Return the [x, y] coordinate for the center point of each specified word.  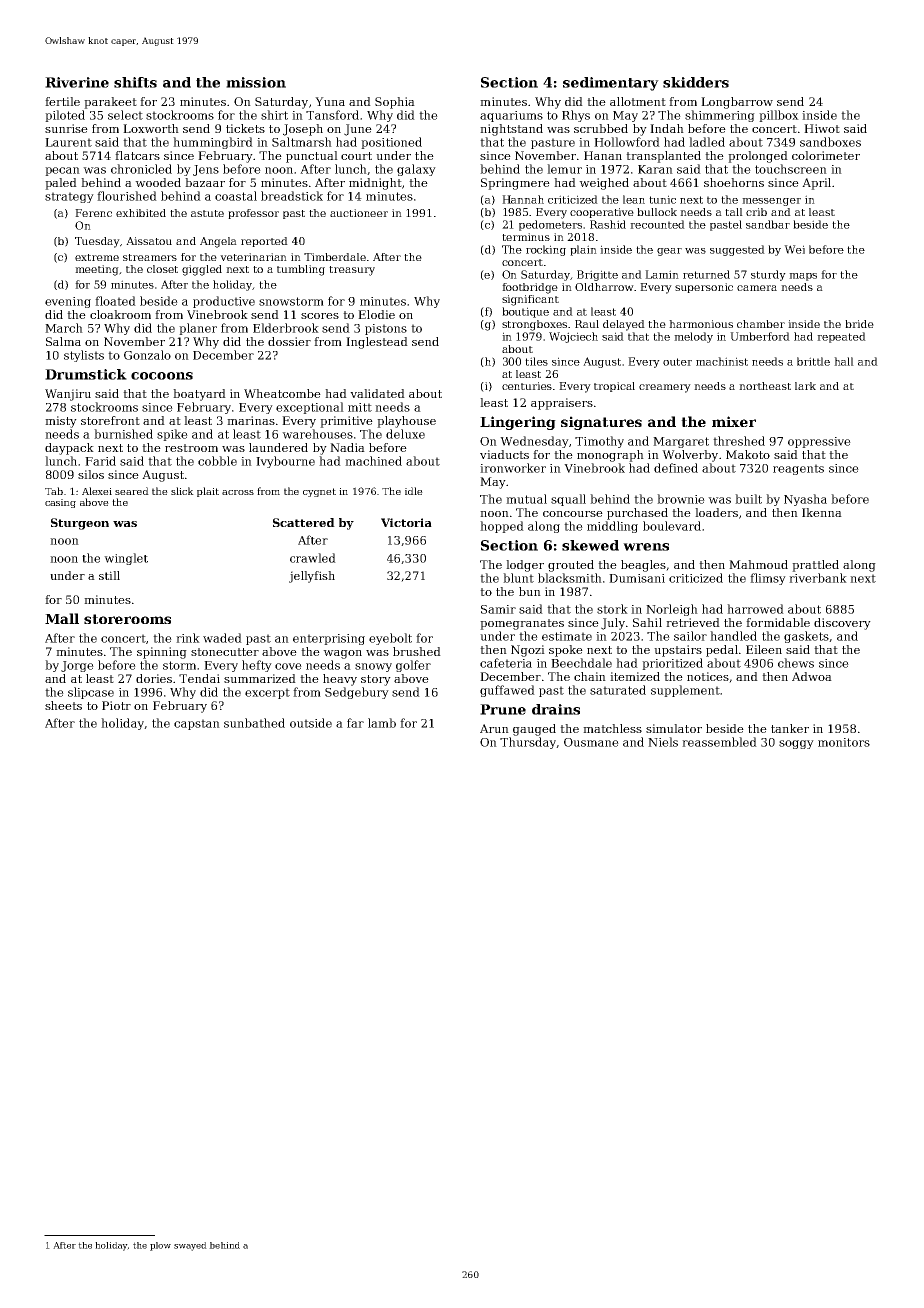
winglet [126, 559]
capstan [197, 724]
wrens [646, 547]
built [748, 499]
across [238, 492]
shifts [135, 82]
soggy [796, 744]
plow [160, 1246]
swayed [190, 1246]
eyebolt [390, 639]
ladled [707, 142]
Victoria [406, 522]
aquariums [511, 116]
